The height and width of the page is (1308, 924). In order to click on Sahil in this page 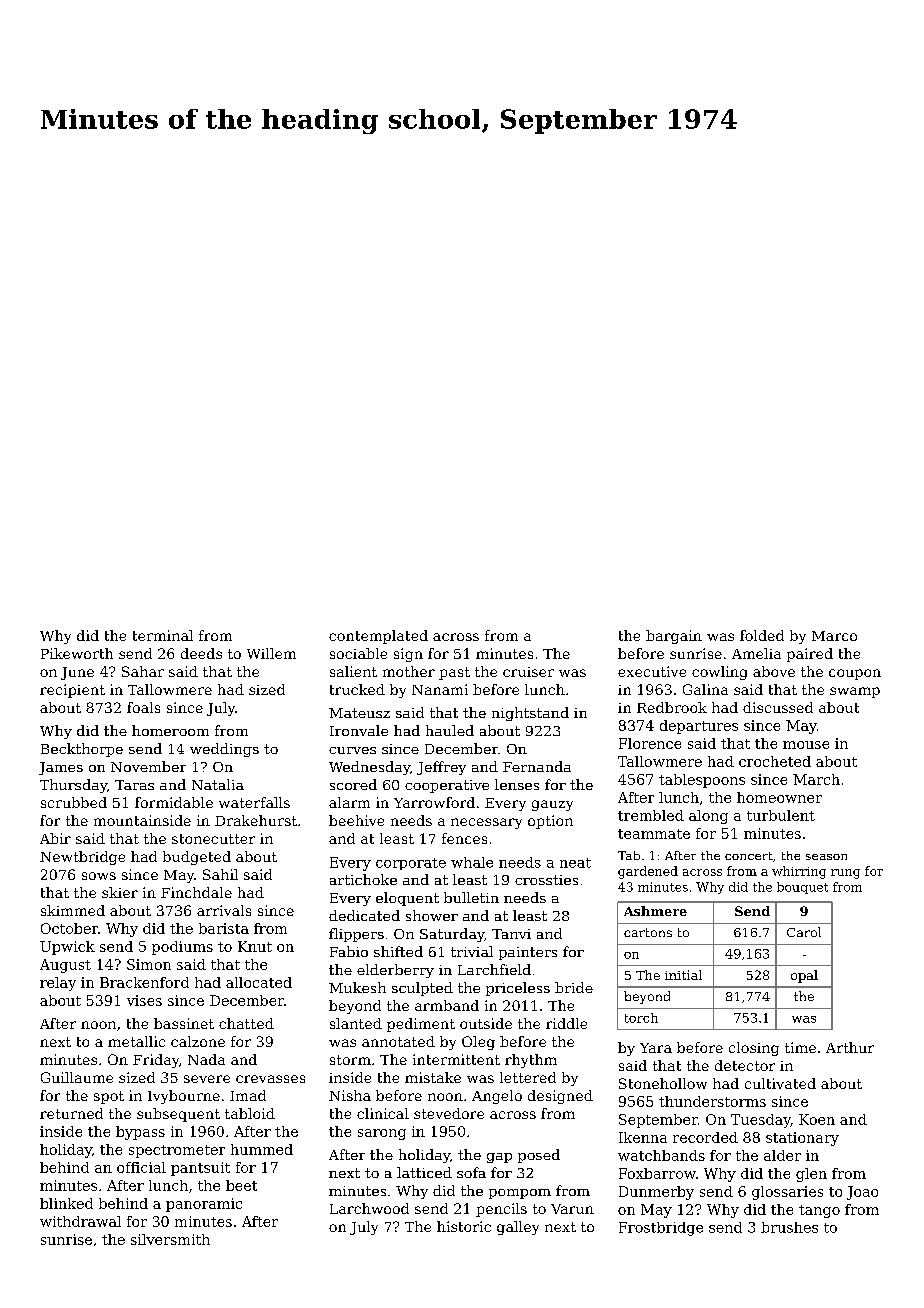, I will do `click(220, 874)`.
